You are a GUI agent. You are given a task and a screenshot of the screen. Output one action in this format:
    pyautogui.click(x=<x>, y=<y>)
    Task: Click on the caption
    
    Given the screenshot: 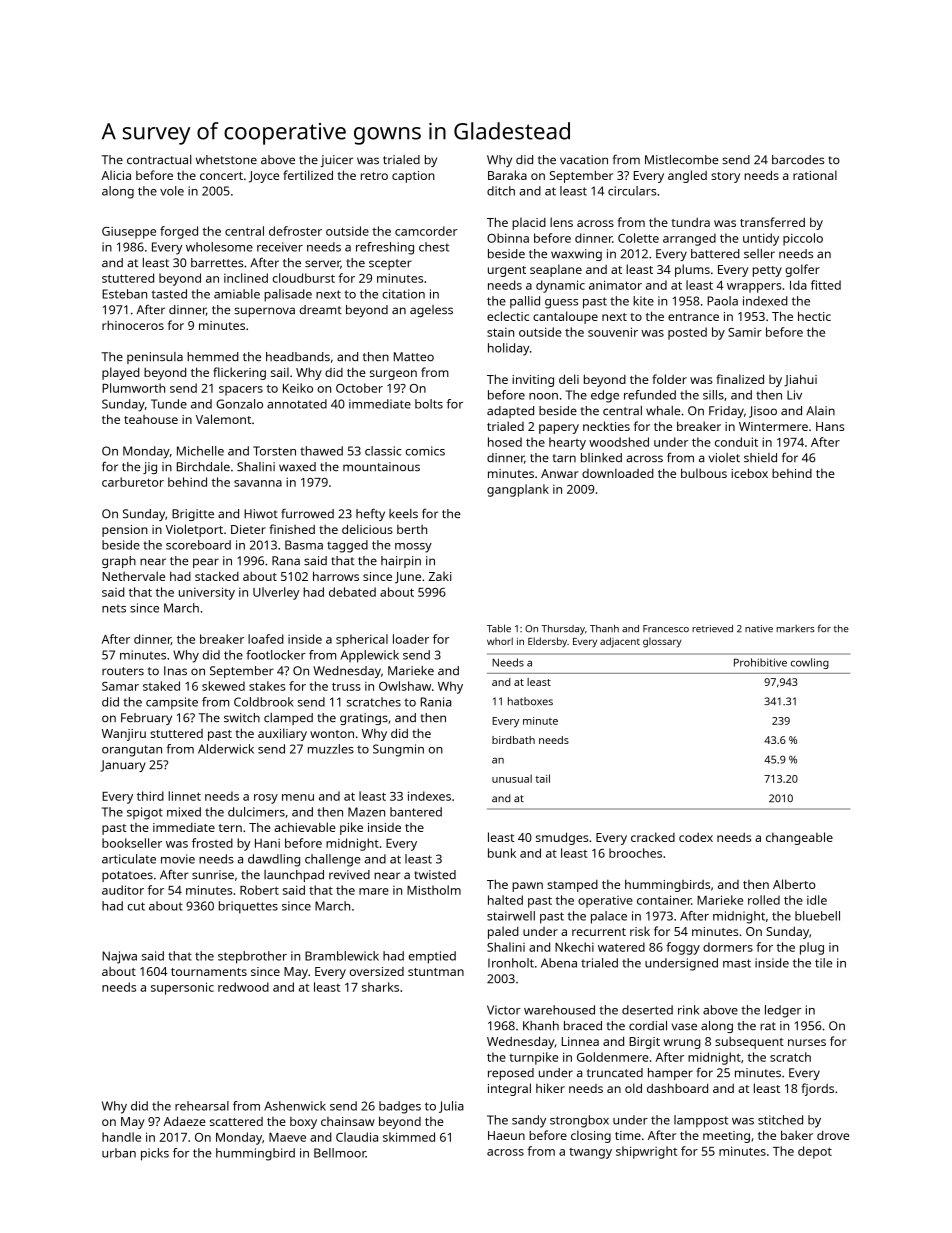 What is the action you would take?
    pyautogui.click(x=413, y=177)
